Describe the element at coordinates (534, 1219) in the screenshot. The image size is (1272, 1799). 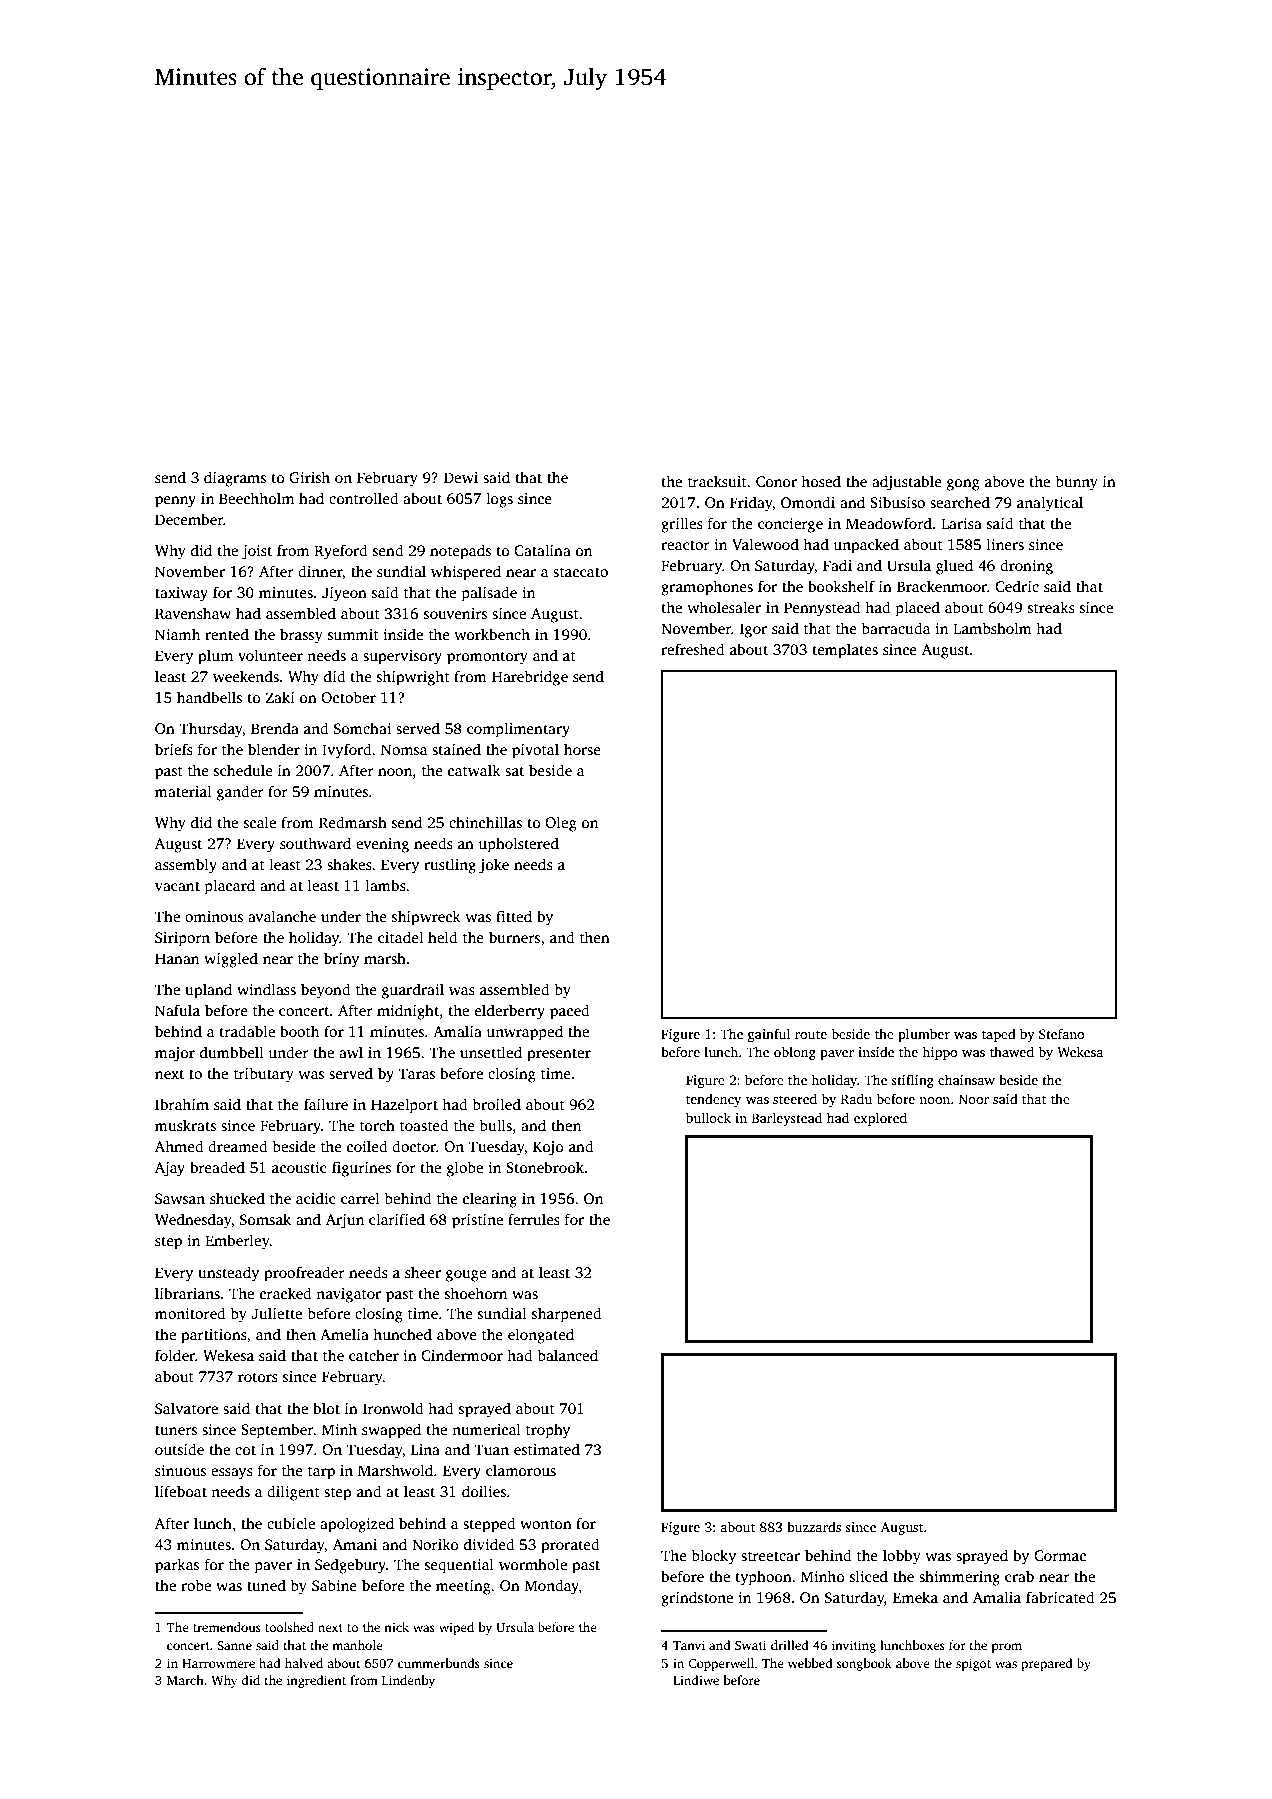
I see `ferrules` at that location.
